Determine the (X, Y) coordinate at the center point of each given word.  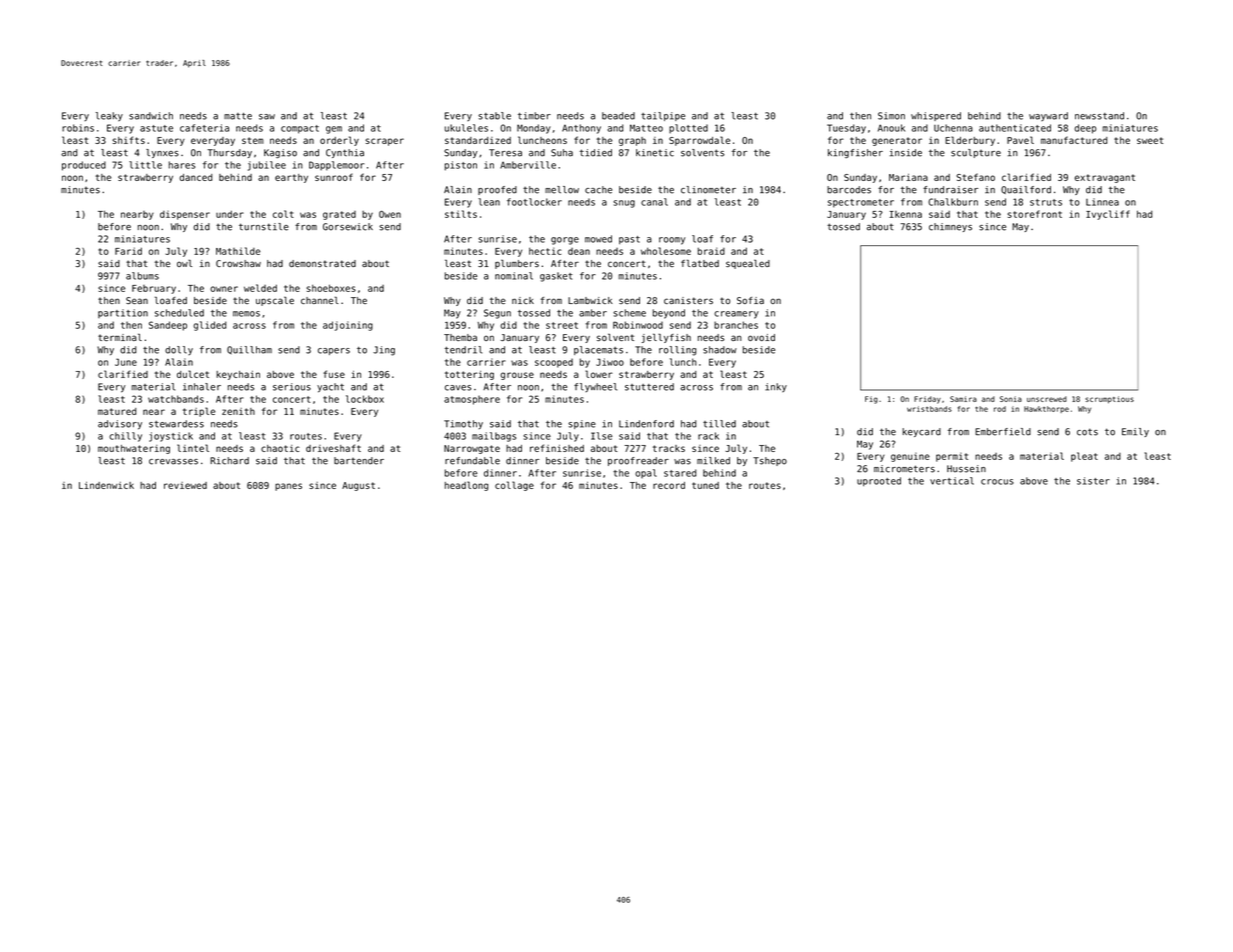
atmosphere (472, 400)
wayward (1048, 116)
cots (1087, 432)
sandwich (151, 116)
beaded (618, 116)
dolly (179, 350)
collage (514, 486)
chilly (125, 437)
